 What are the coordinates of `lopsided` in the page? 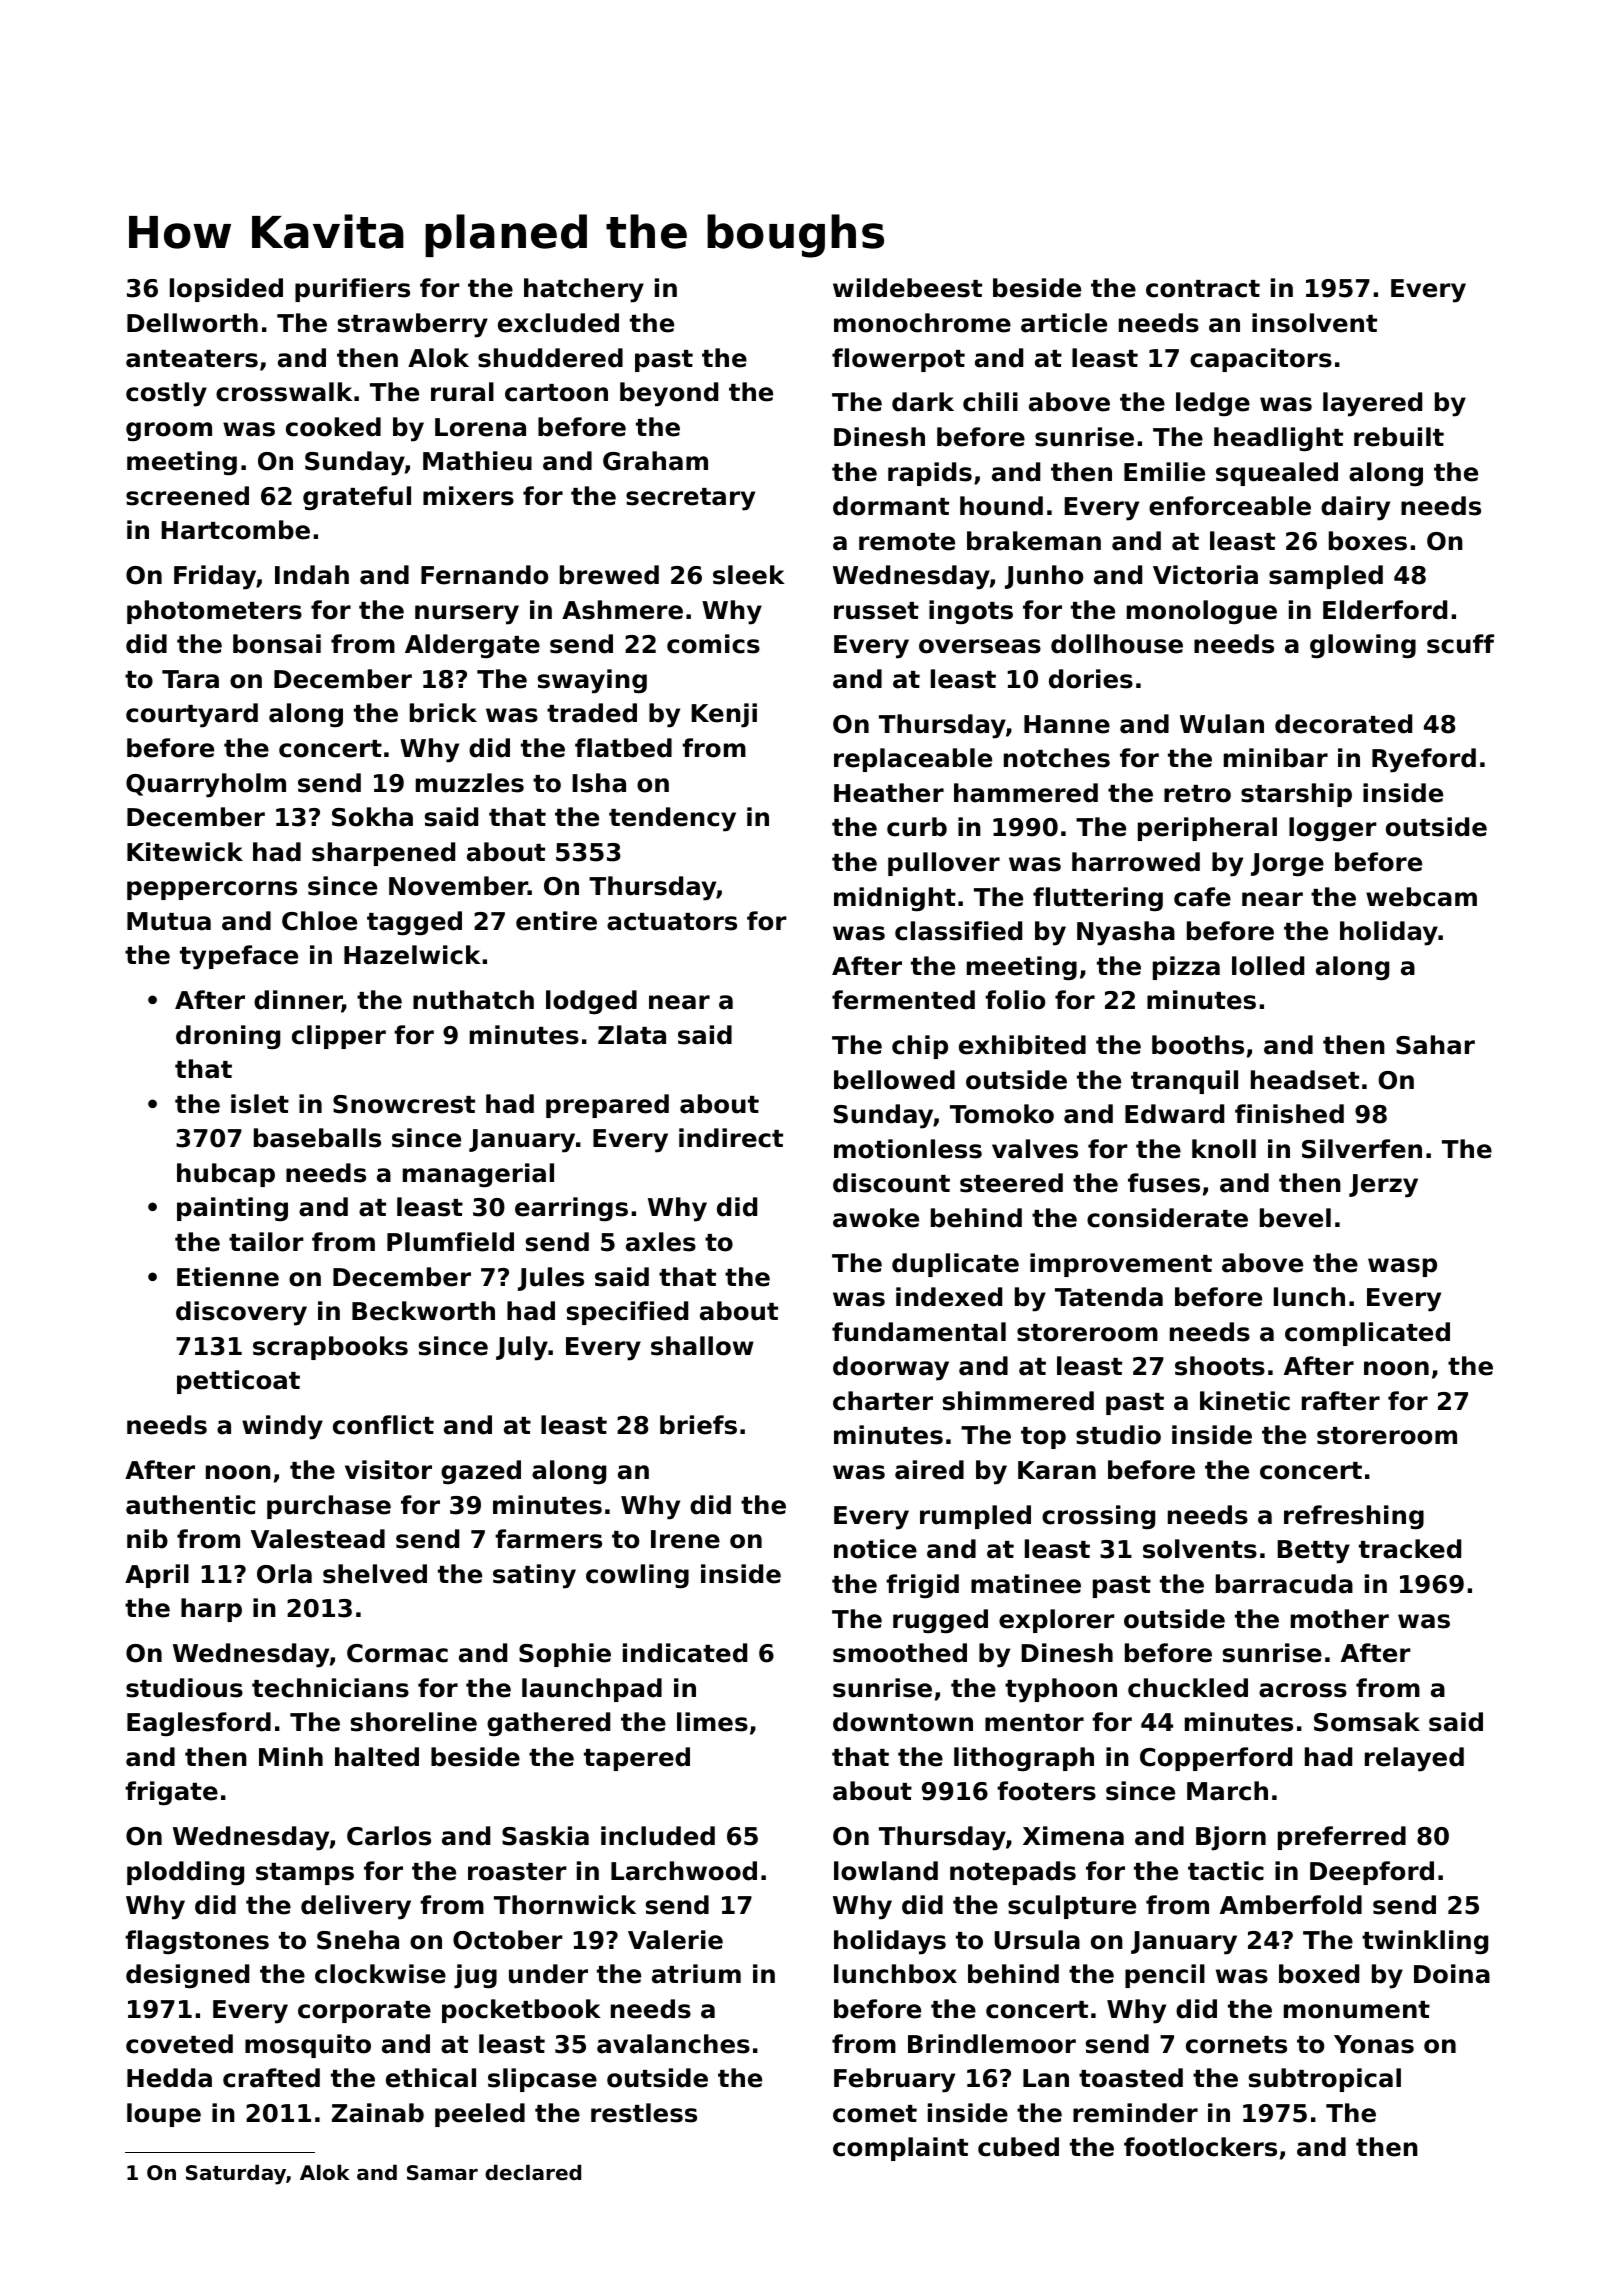 It's located at (226, 290).
